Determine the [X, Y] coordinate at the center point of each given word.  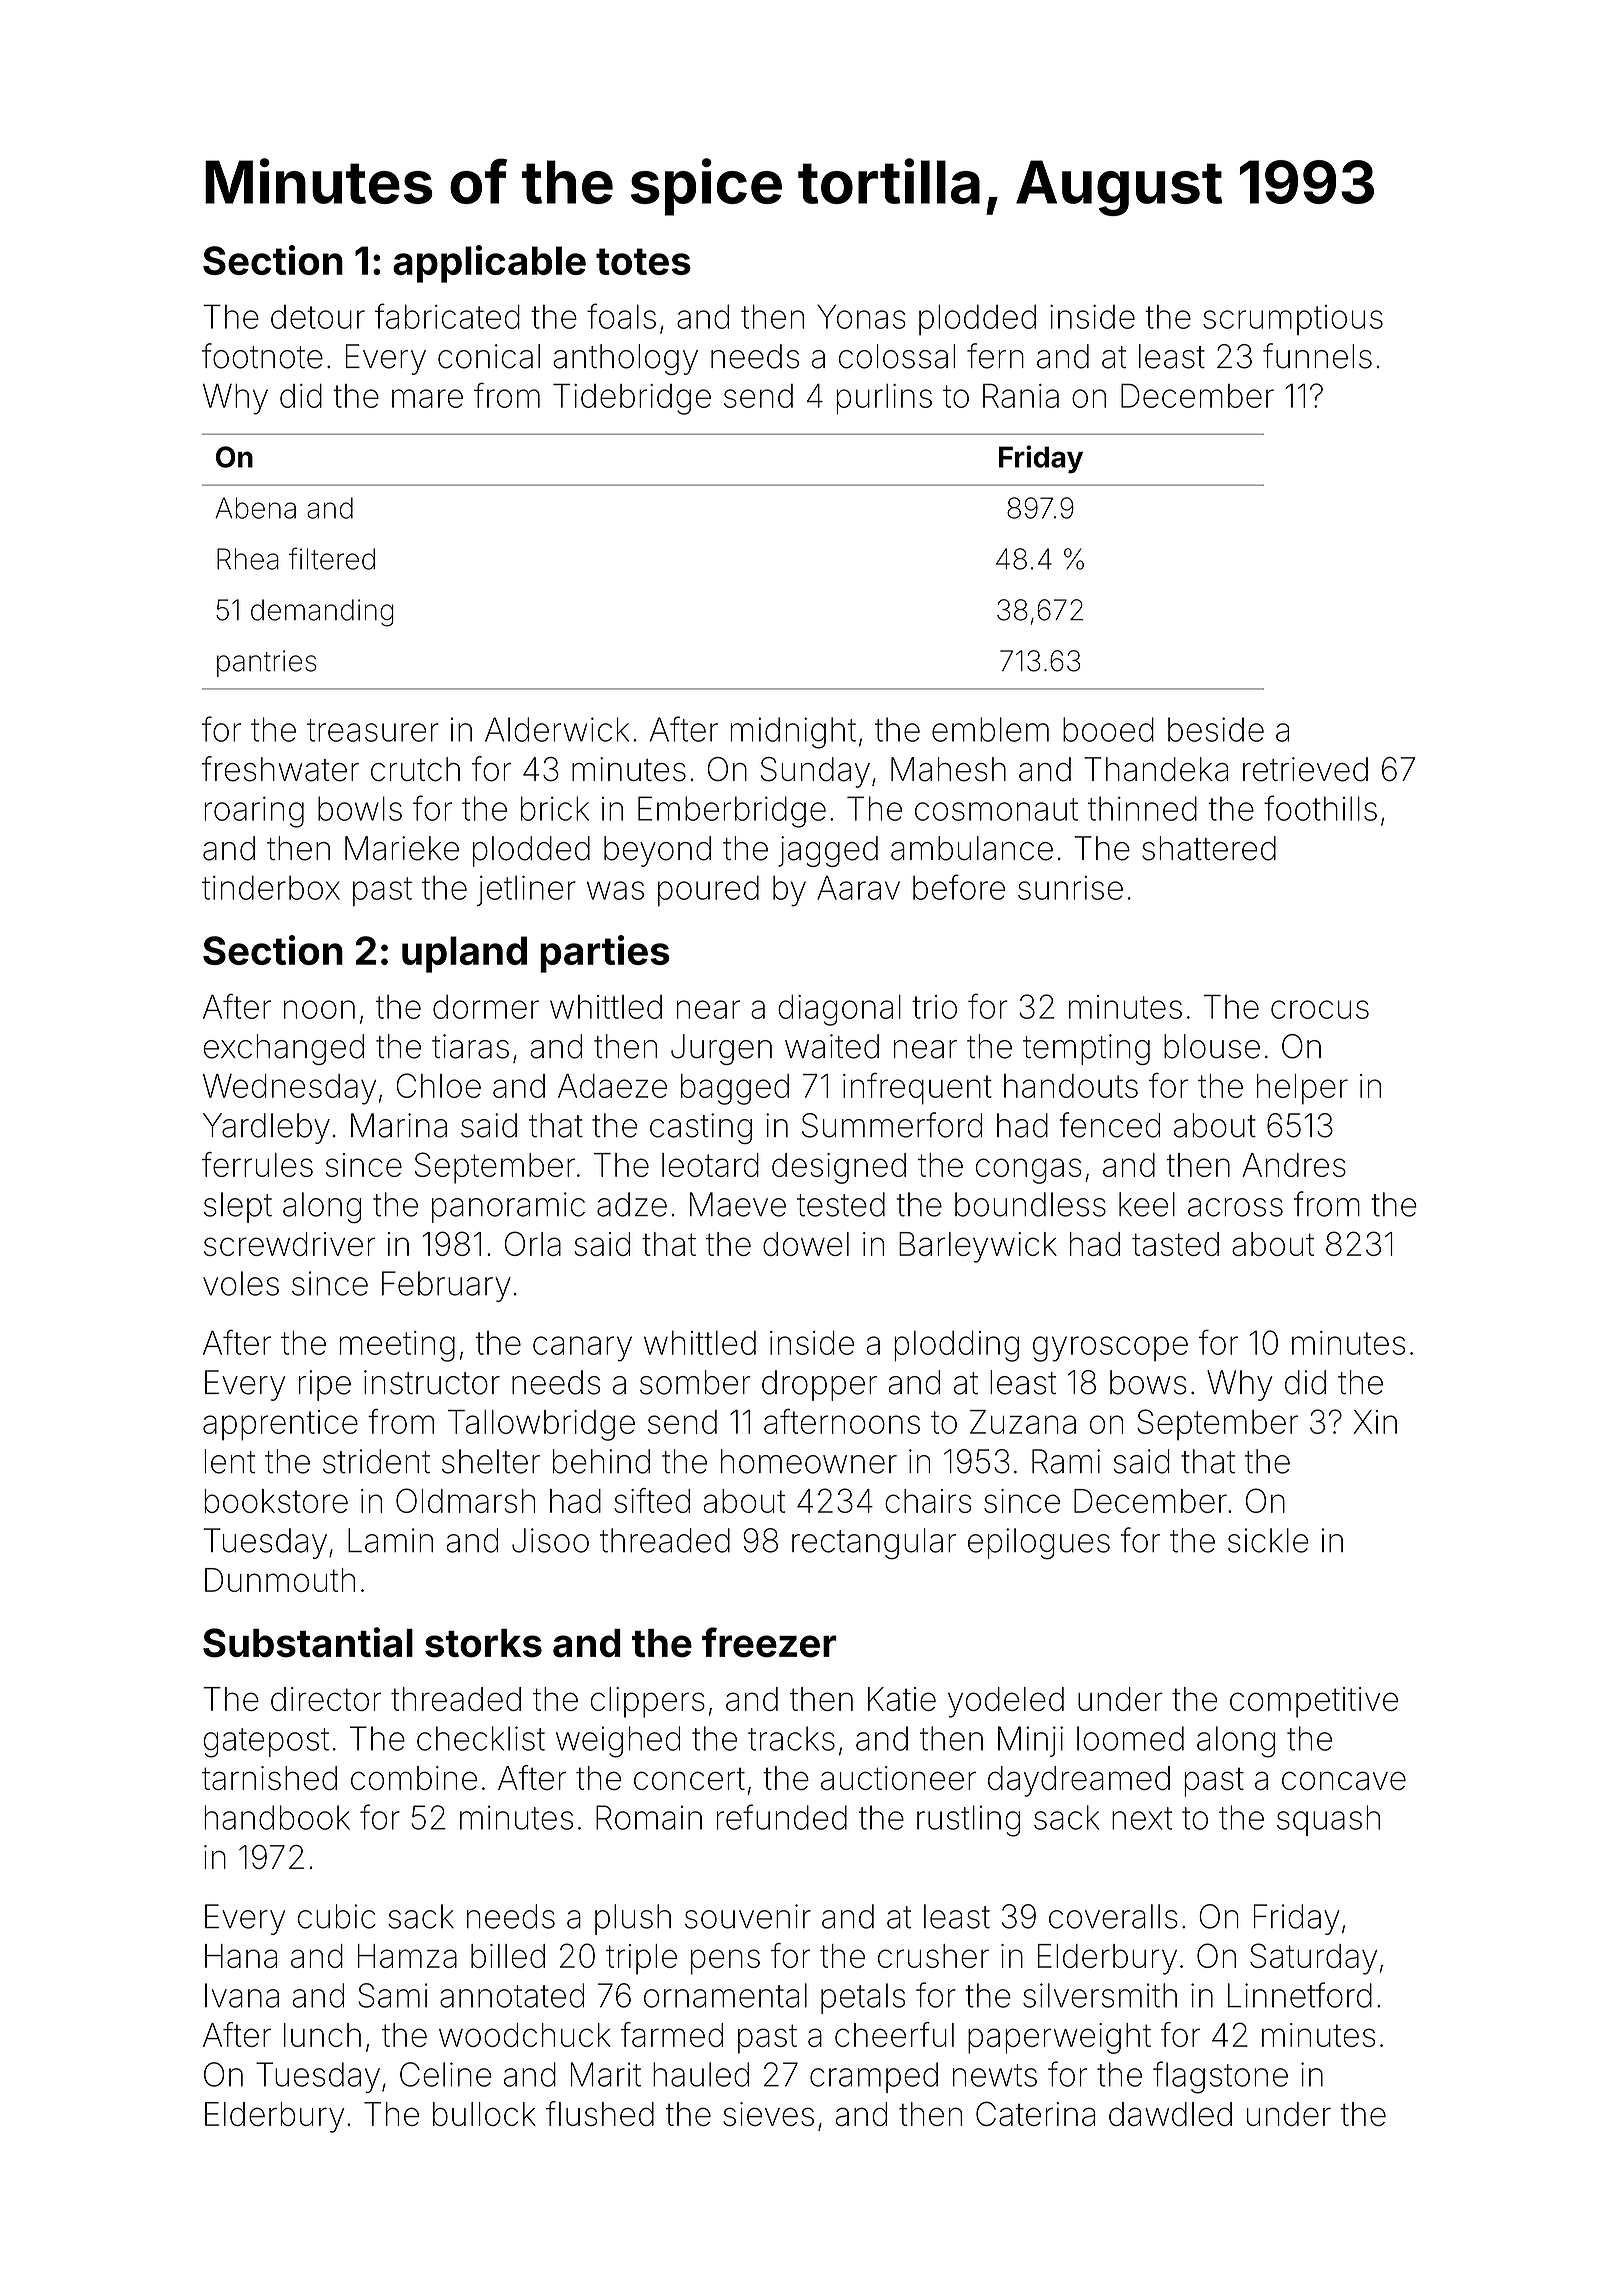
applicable [489, 264]
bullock [484, 2114]
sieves [768, 2114]
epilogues [1039, 1544]
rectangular [874, 1544]
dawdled [1170, 2114]
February [446, 1286]
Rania [1021, 396]
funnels [1317, 356]
